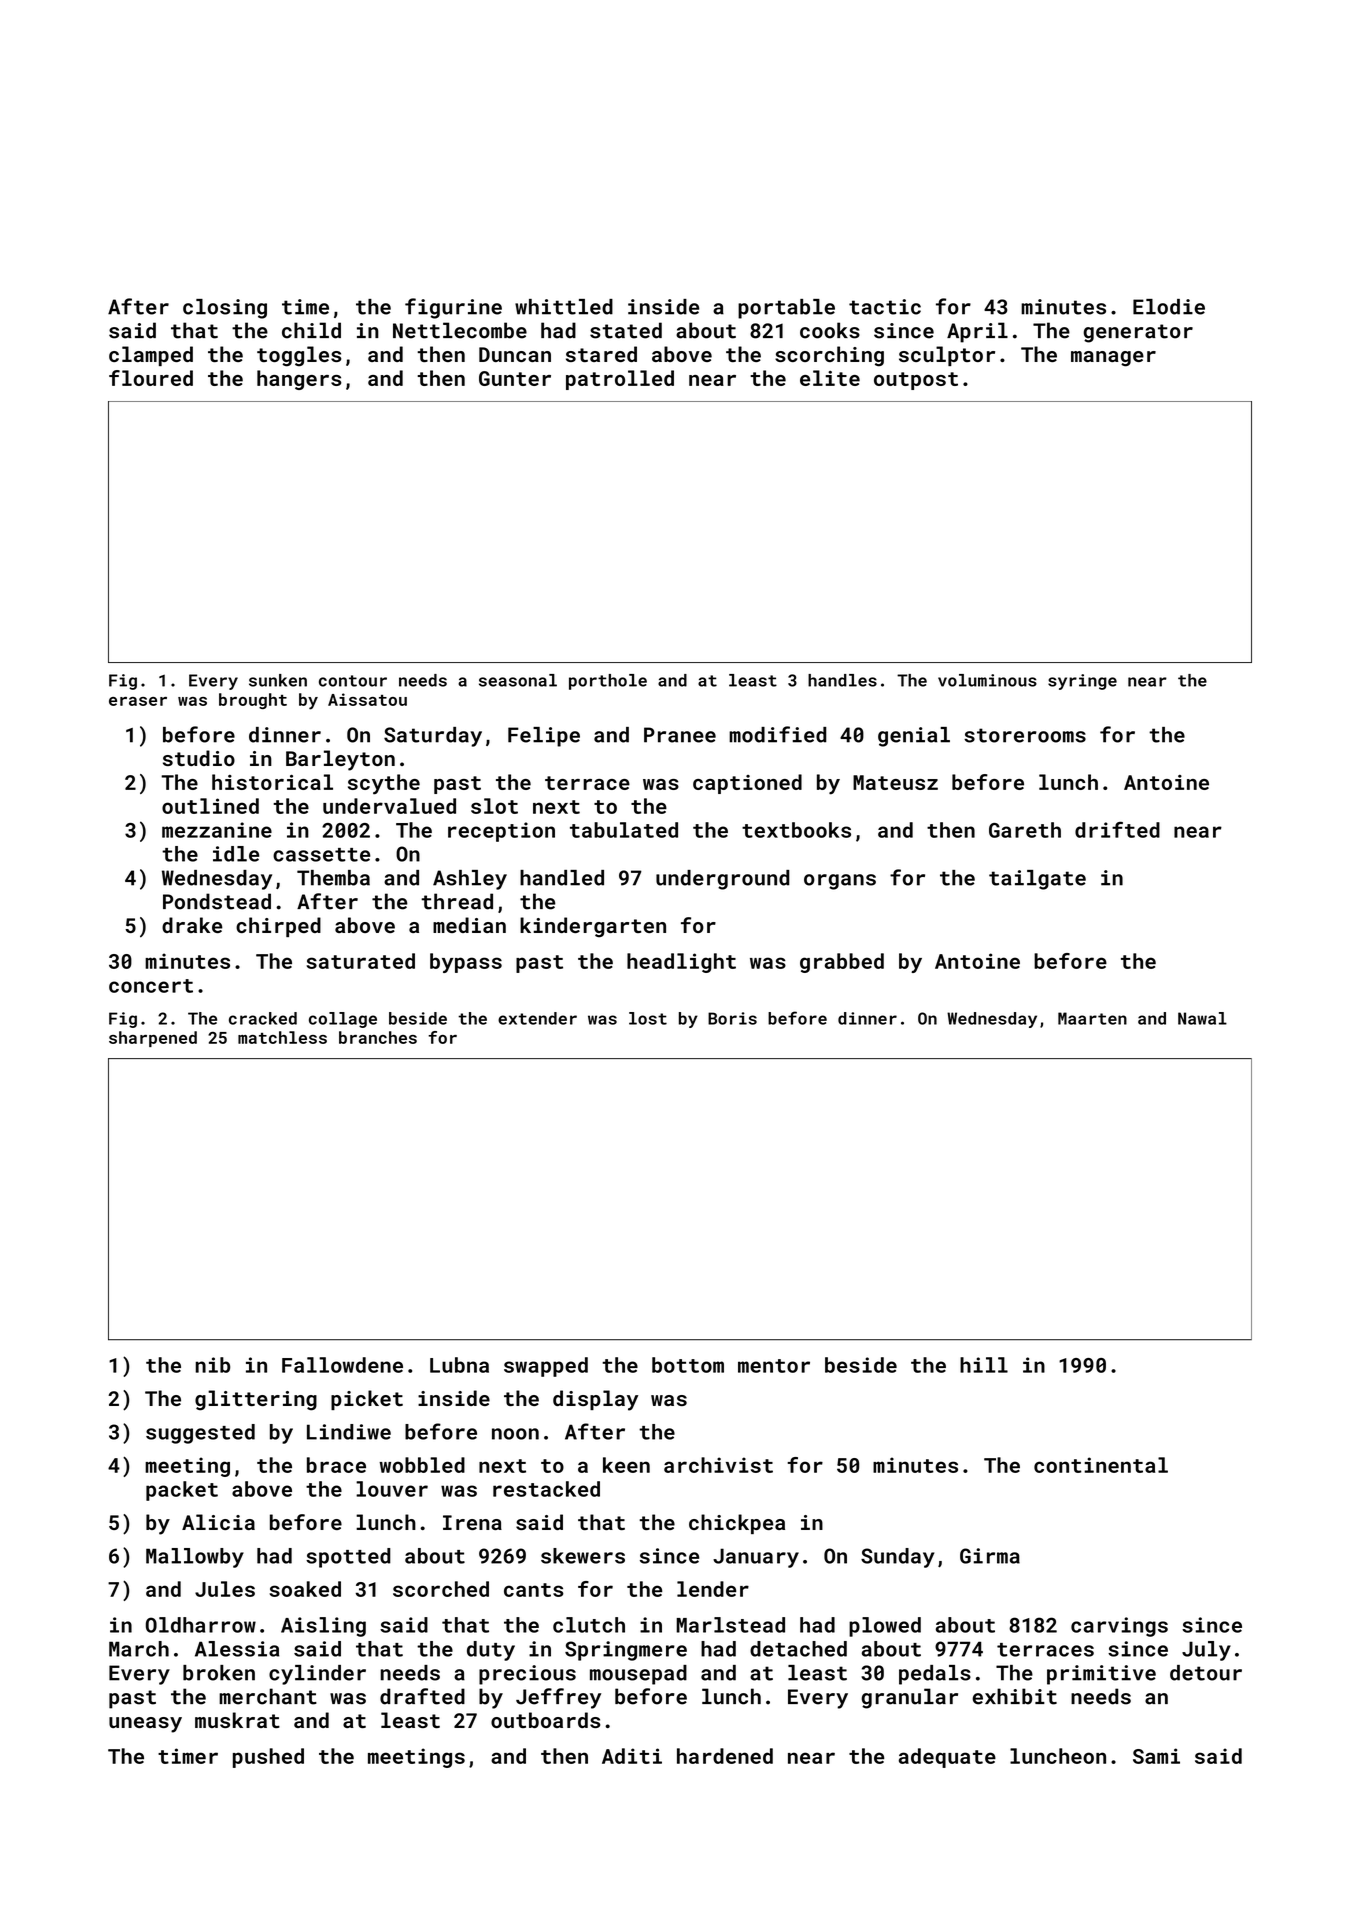 Image resolution: width=1360 pixels, height=1923 pixels. What do you see at coordinates (494, 806) in the page?
I see `slot` at bounding box center [494, 806].
